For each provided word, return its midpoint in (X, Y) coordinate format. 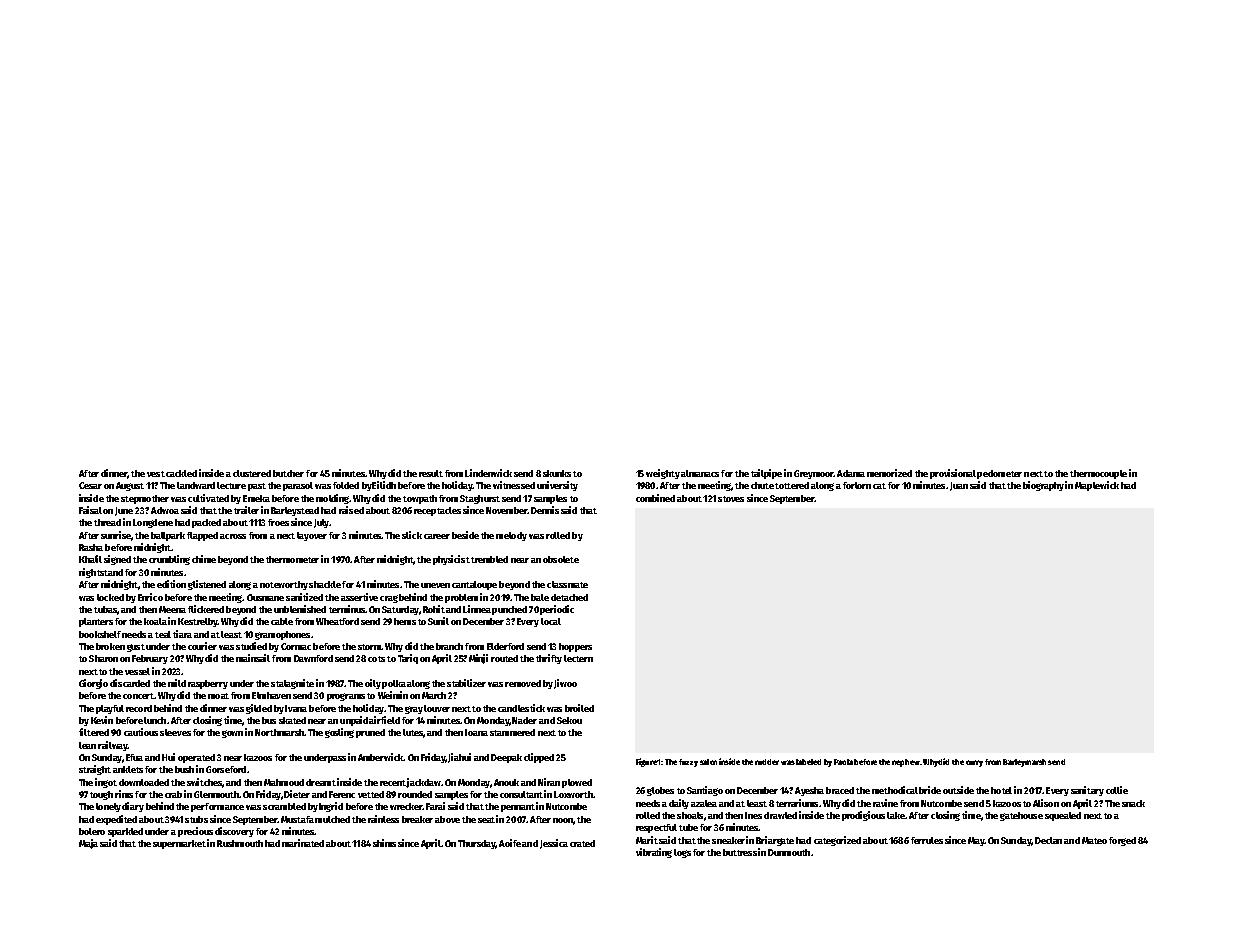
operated (196, 758)
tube (688, 827)
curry (974, 763)
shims (384, 843)
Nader (524, 720)
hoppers (575, 647)
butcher (288, 473)
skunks (557, 473)
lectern (578, 658)
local (551, 621)
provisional (953, 474)
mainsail (253, 658)
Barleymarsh (1024, 763)
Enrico (150, 597)
